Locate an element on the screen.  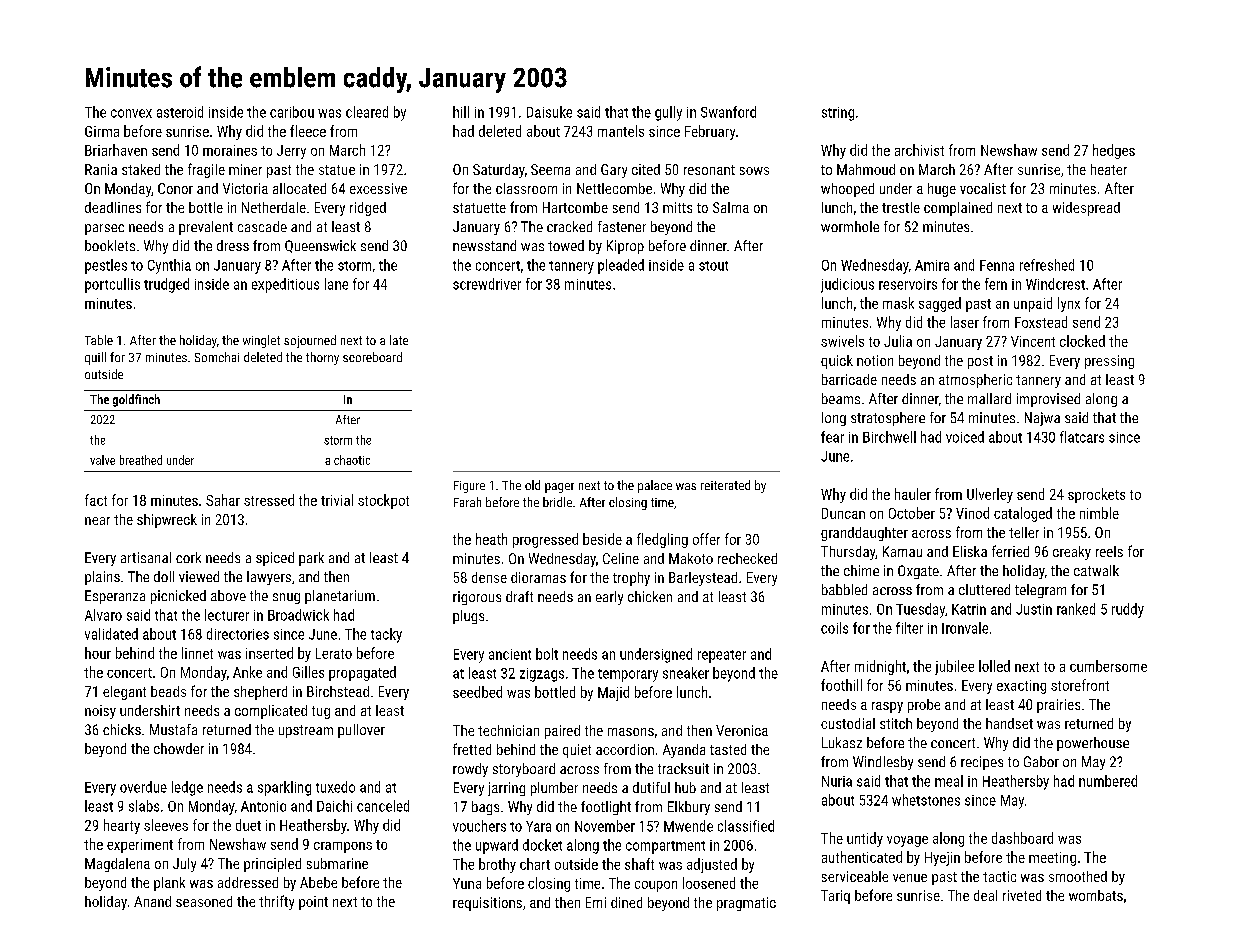
cleared is located at coordinates (367, 112).
